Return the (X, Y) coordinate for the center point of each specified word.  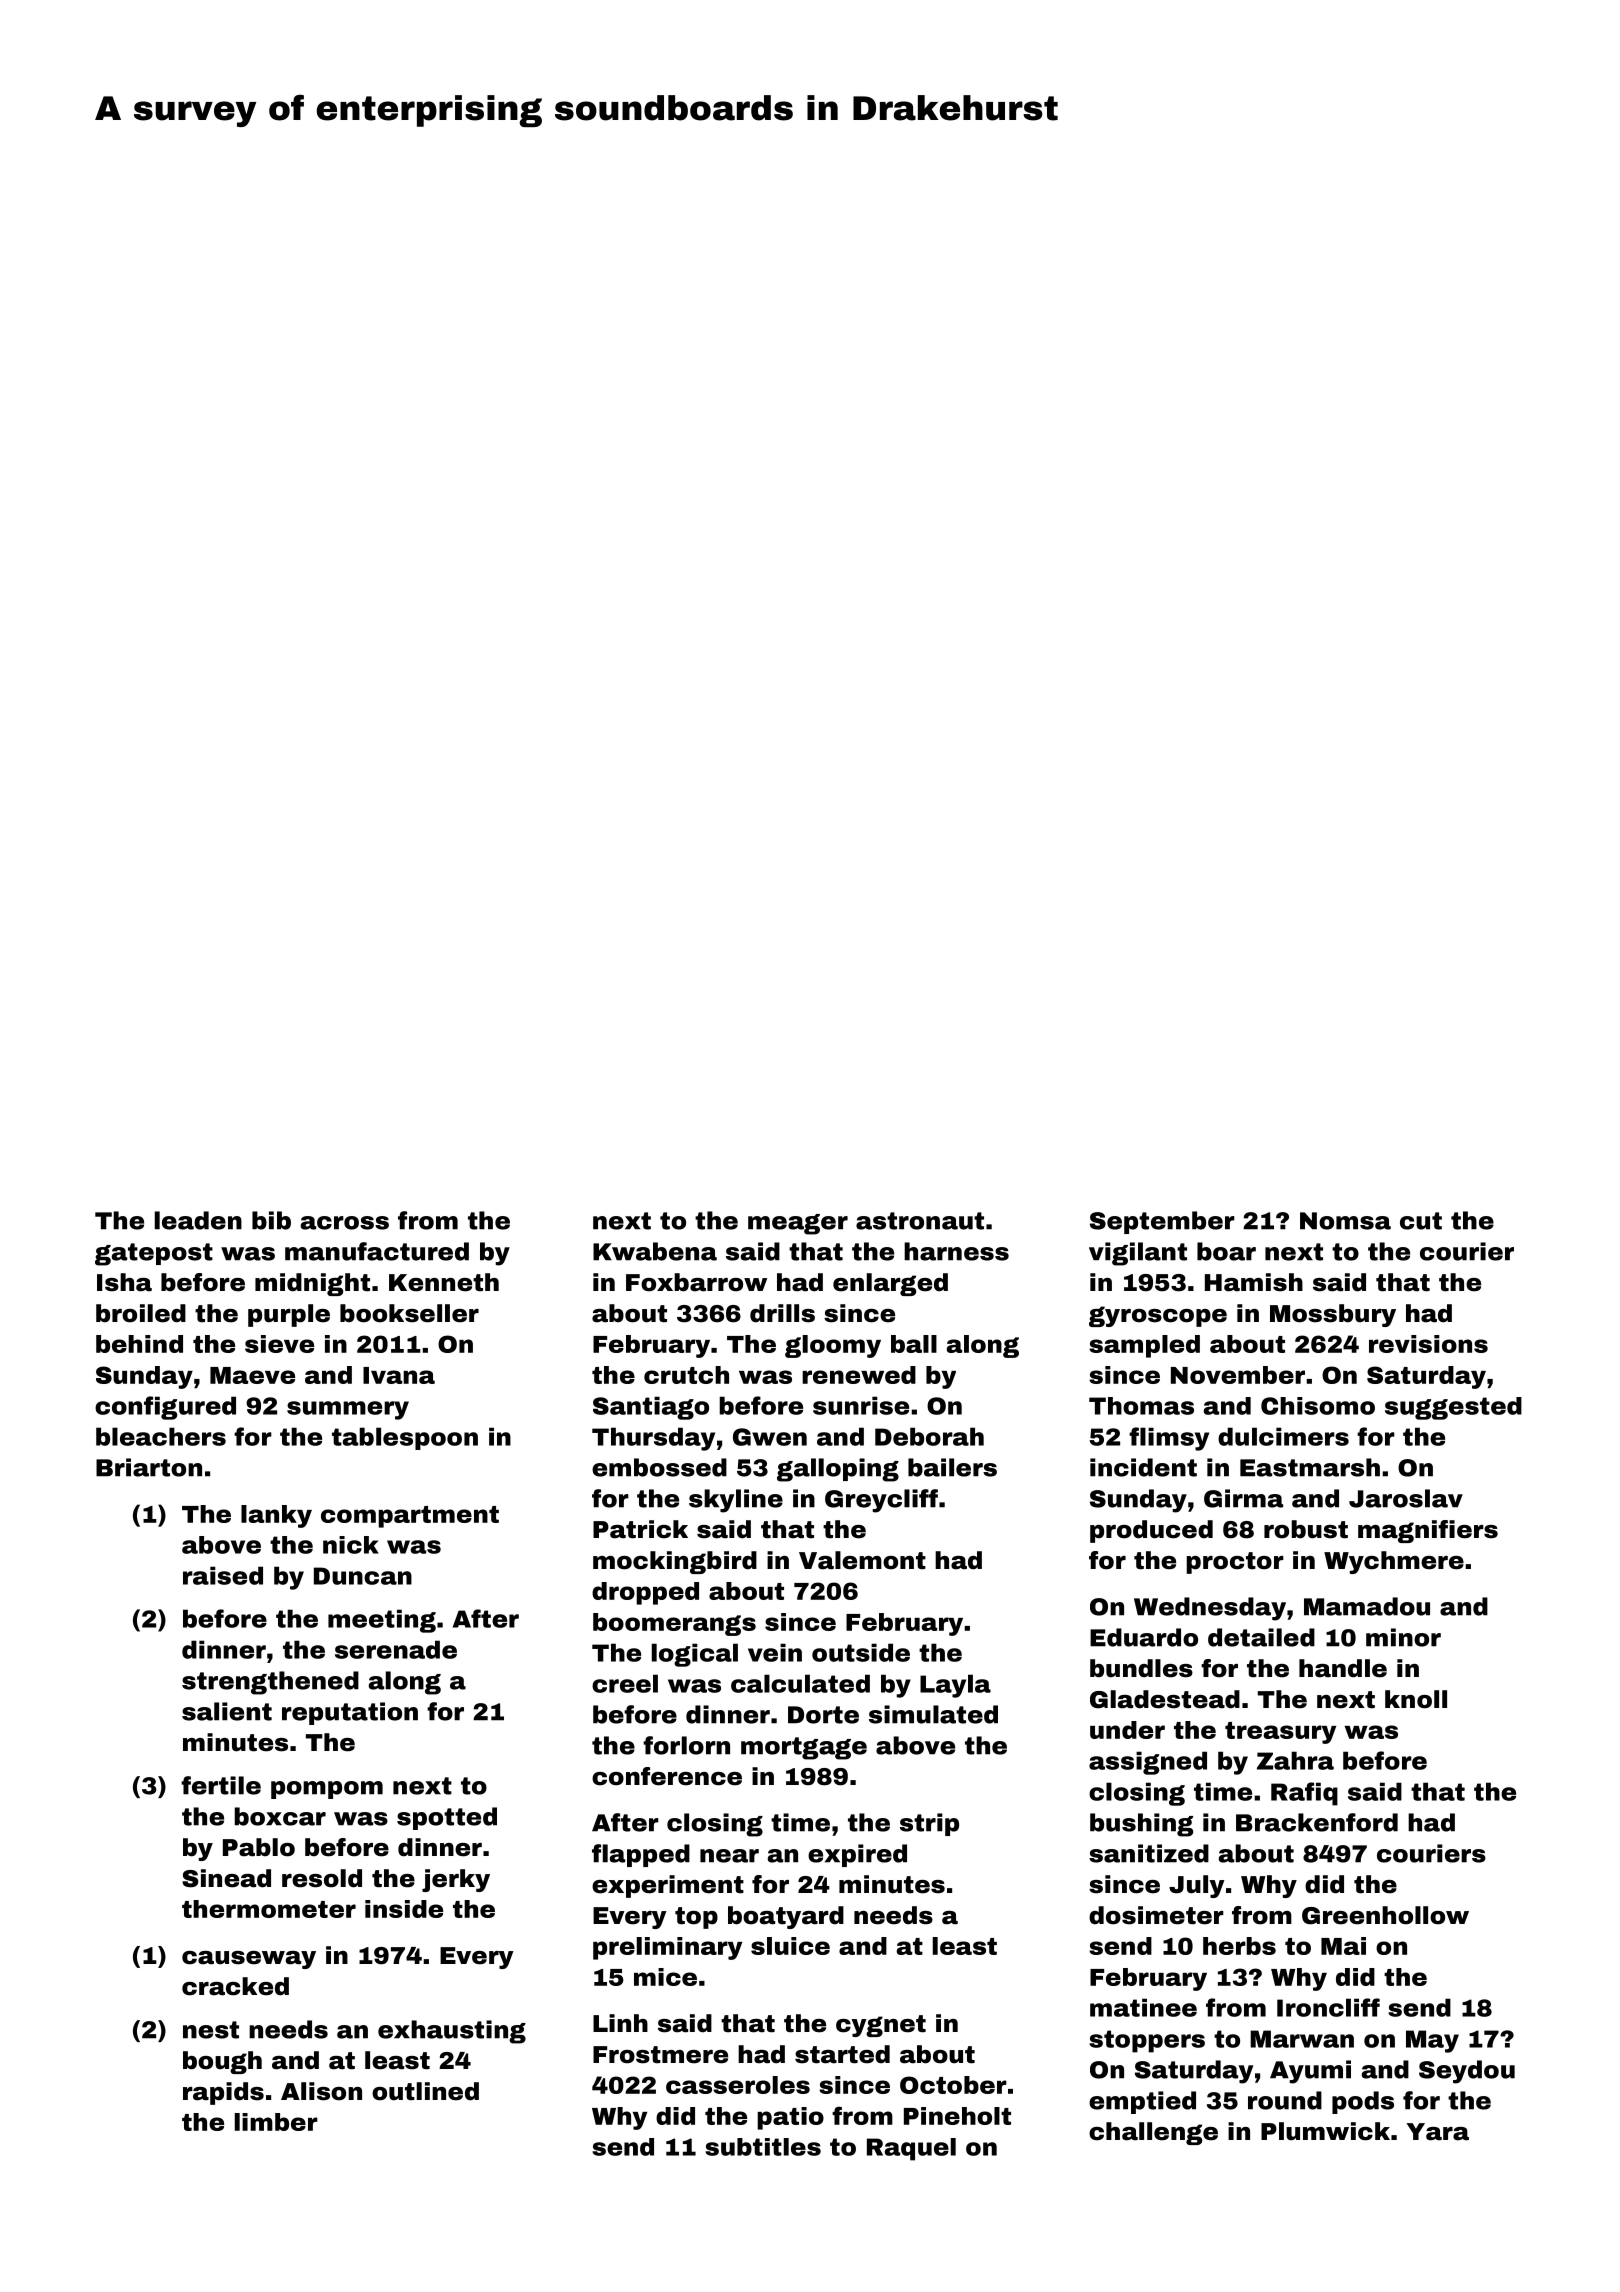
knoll (1416, 1699)
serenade (396, 1649)
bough (222, 2062)
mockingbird (675, 1562)
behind (139, 1344)
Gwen (770, 1437)
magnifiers (1428, 1531)
